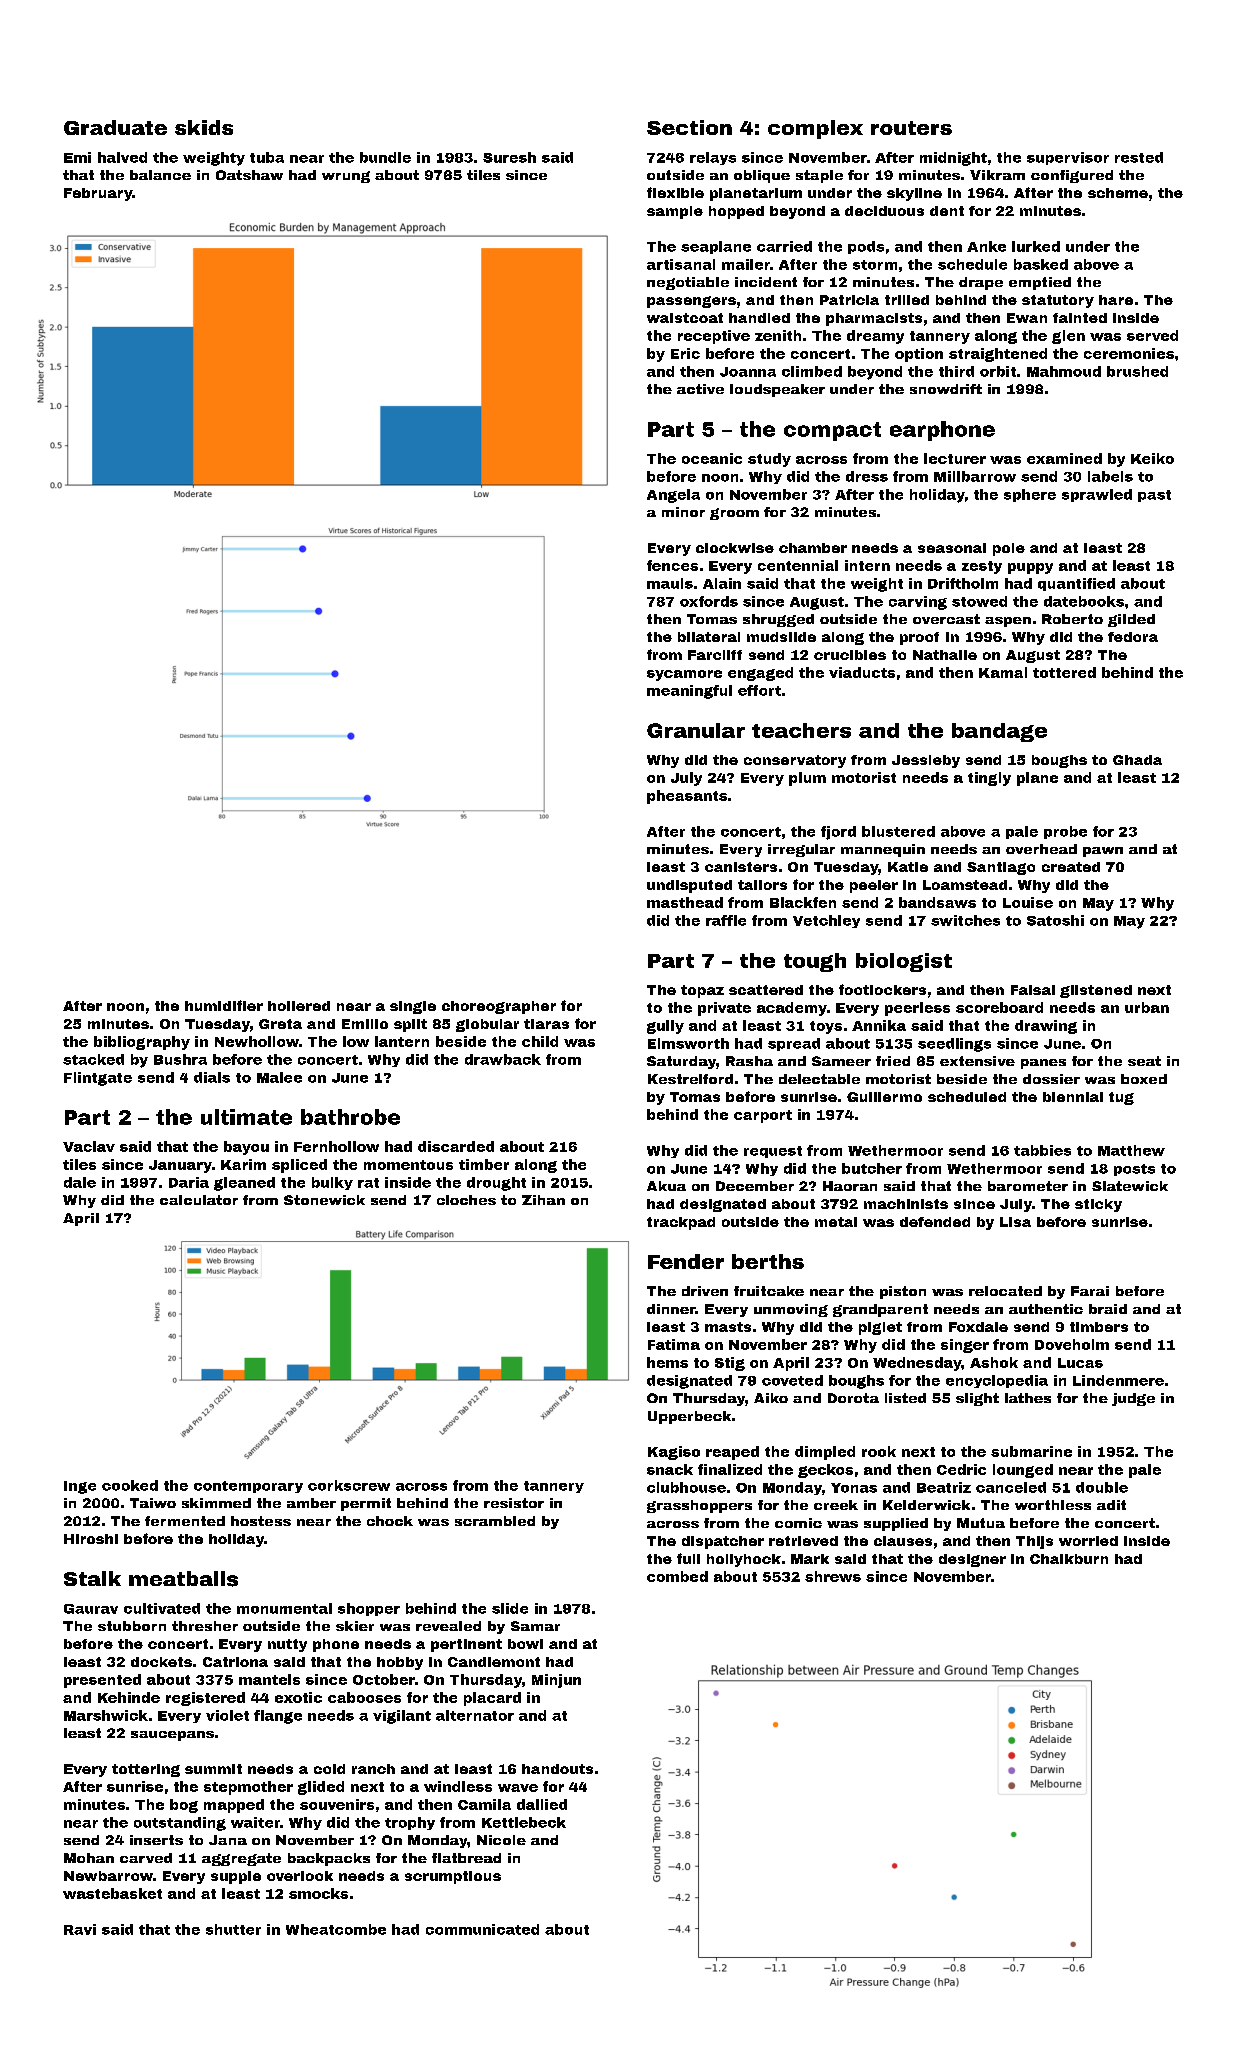 This page has height=2055, width=1247. I want to click on humidifier, so click(224, 1005).
